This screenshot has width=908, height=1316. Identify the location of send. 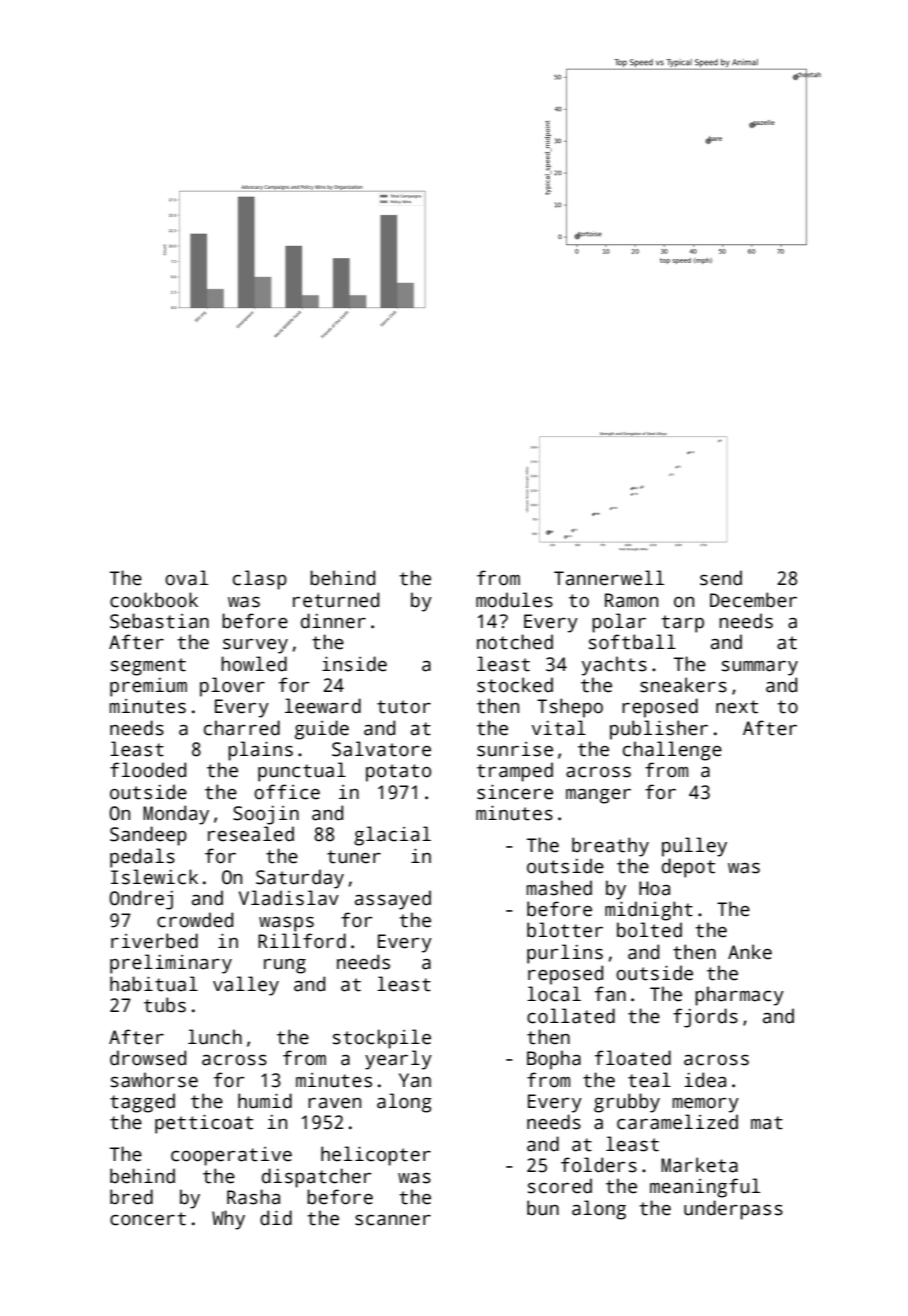
(721, 578).
